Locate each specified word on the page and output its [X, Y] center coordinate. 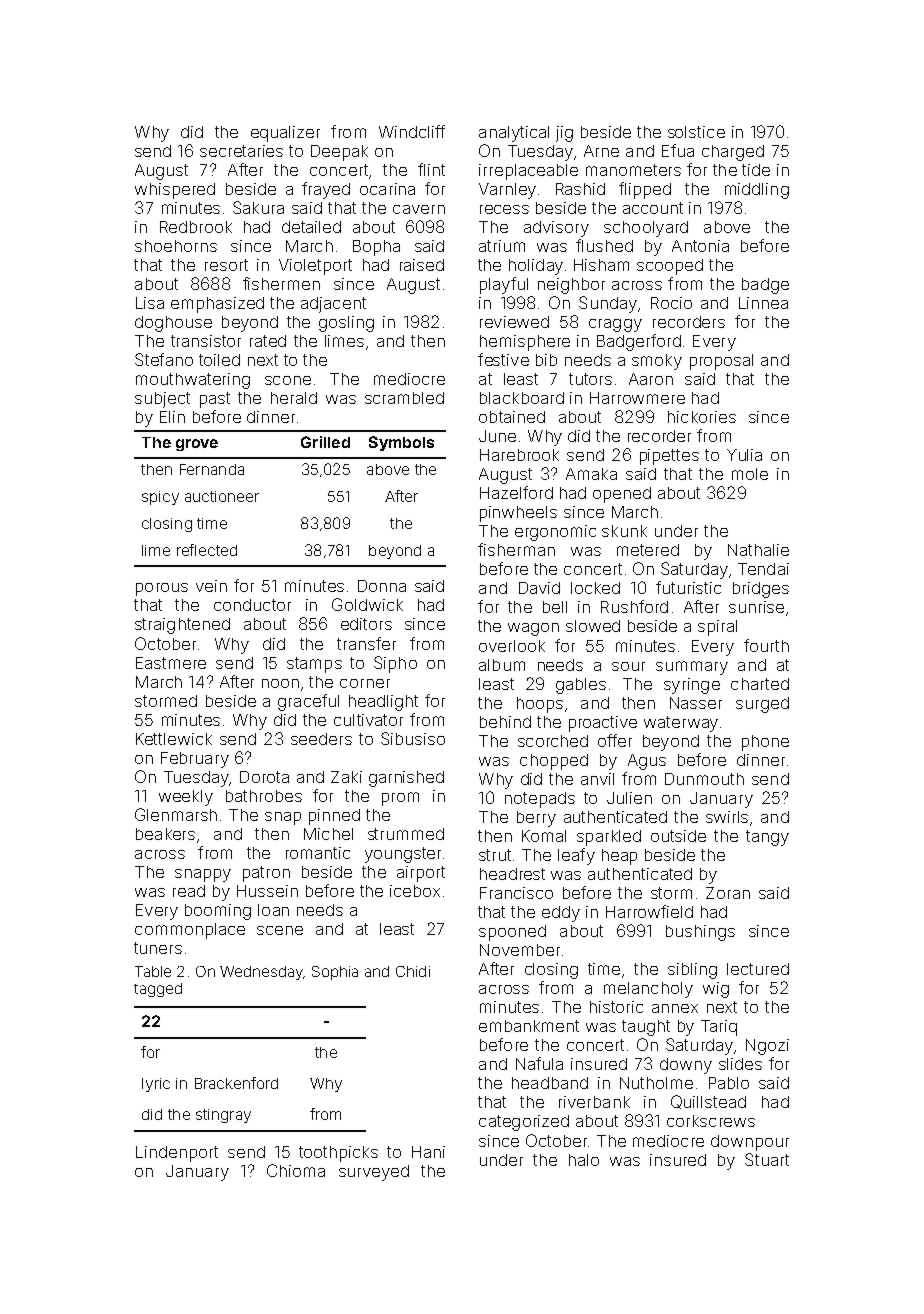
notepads [540, 800]
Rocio [671, 303]
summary [692, 668]
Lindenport [177, 1154]
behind [505, 722]
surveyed [374, 1173]
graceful [308, 702]
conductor [252, 605]
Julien [629, 798]
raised [422, 265]
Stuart [767, 1159]
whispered [175, 191]
